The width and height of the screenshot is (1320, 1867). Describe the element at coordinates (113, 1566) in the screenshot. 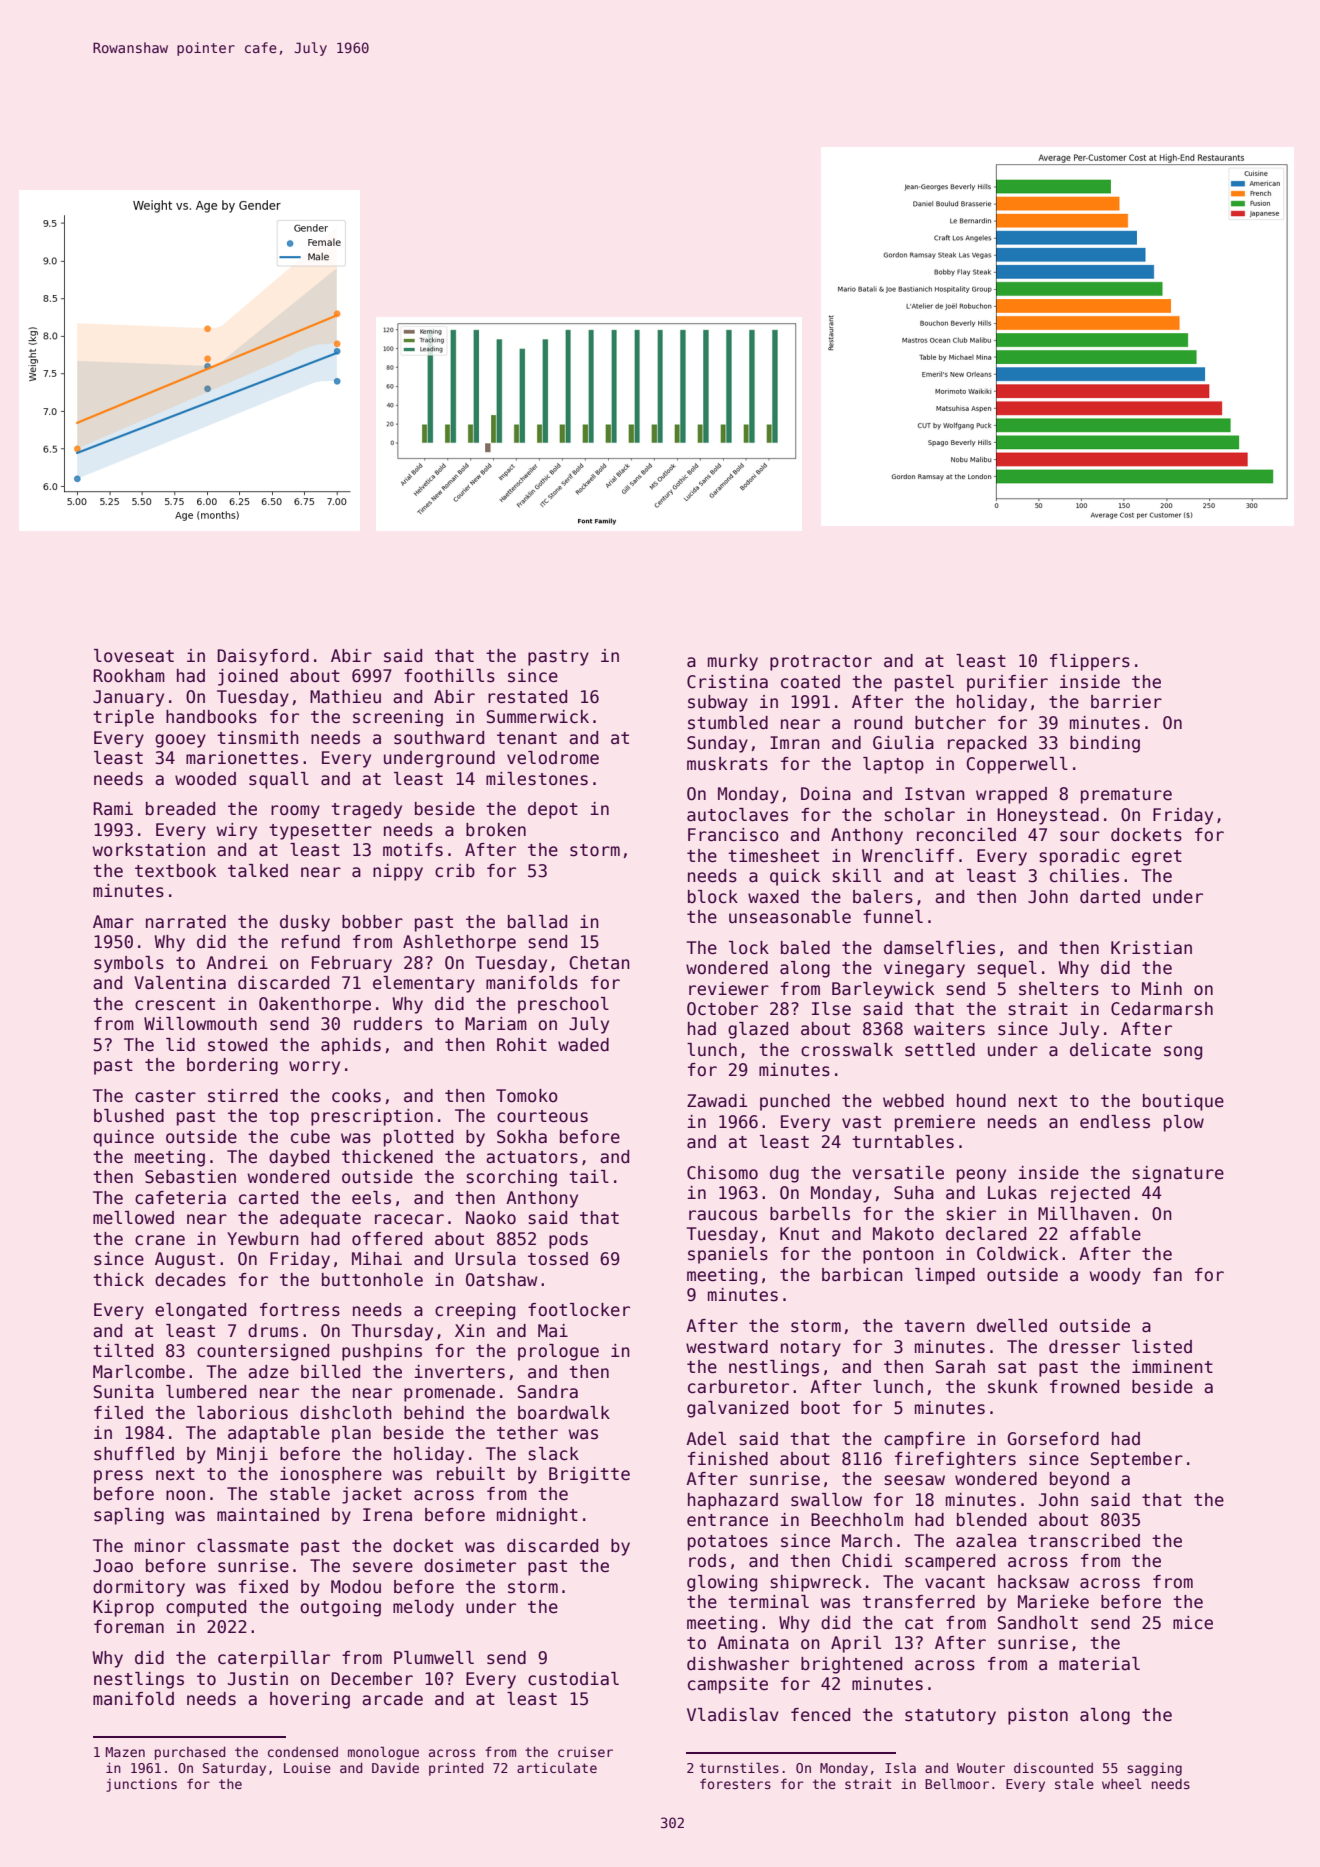

I see `Joao` at that location.
